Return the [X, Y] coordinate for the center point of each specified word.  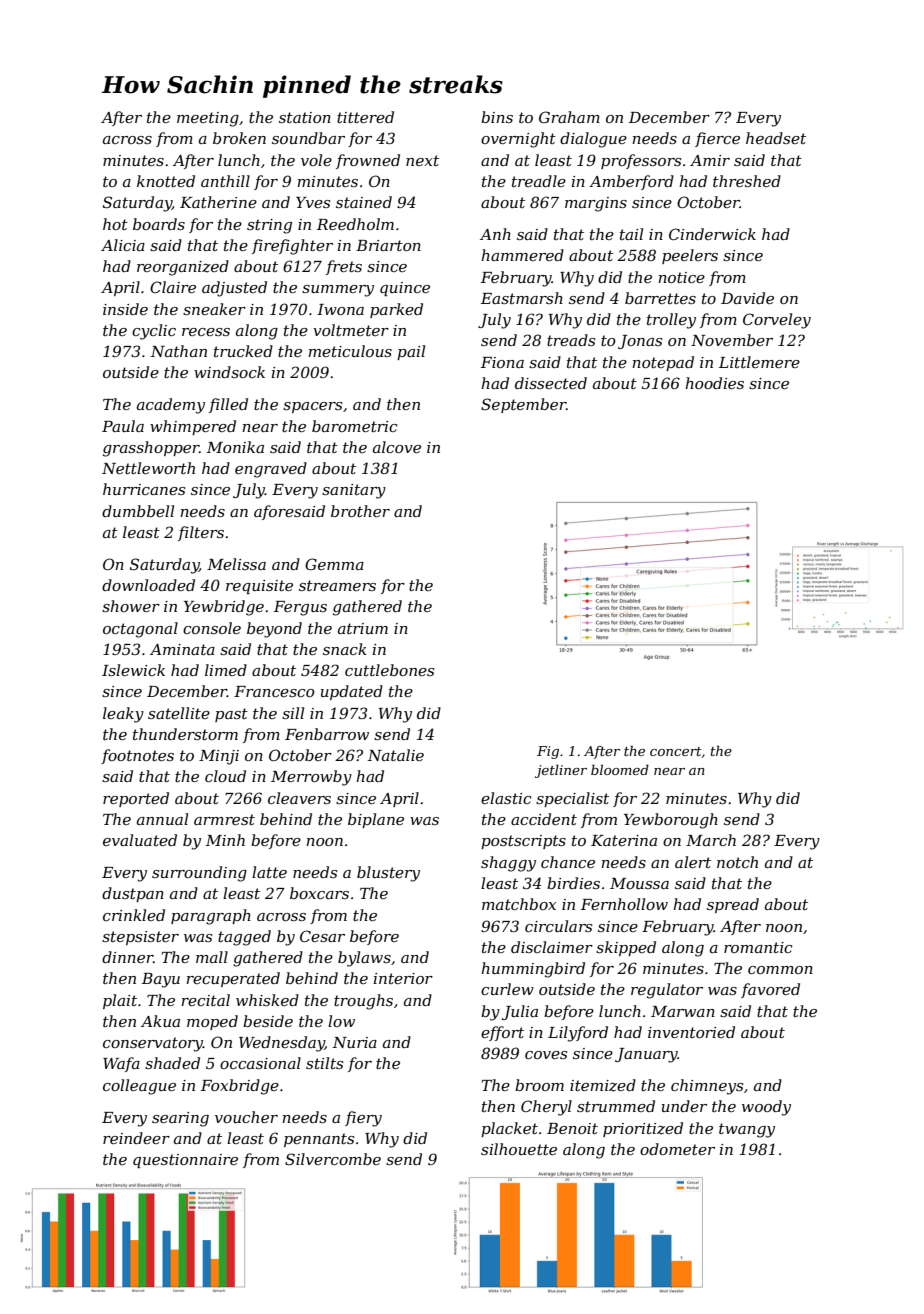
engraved [271, 470]
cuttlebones [389, 670]
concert [676, 751]
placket [509, 1129]
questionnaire [185, 1161]
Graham [569, 117]
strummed [616, 1106]
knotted [166, 181]
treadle [539, 181]
